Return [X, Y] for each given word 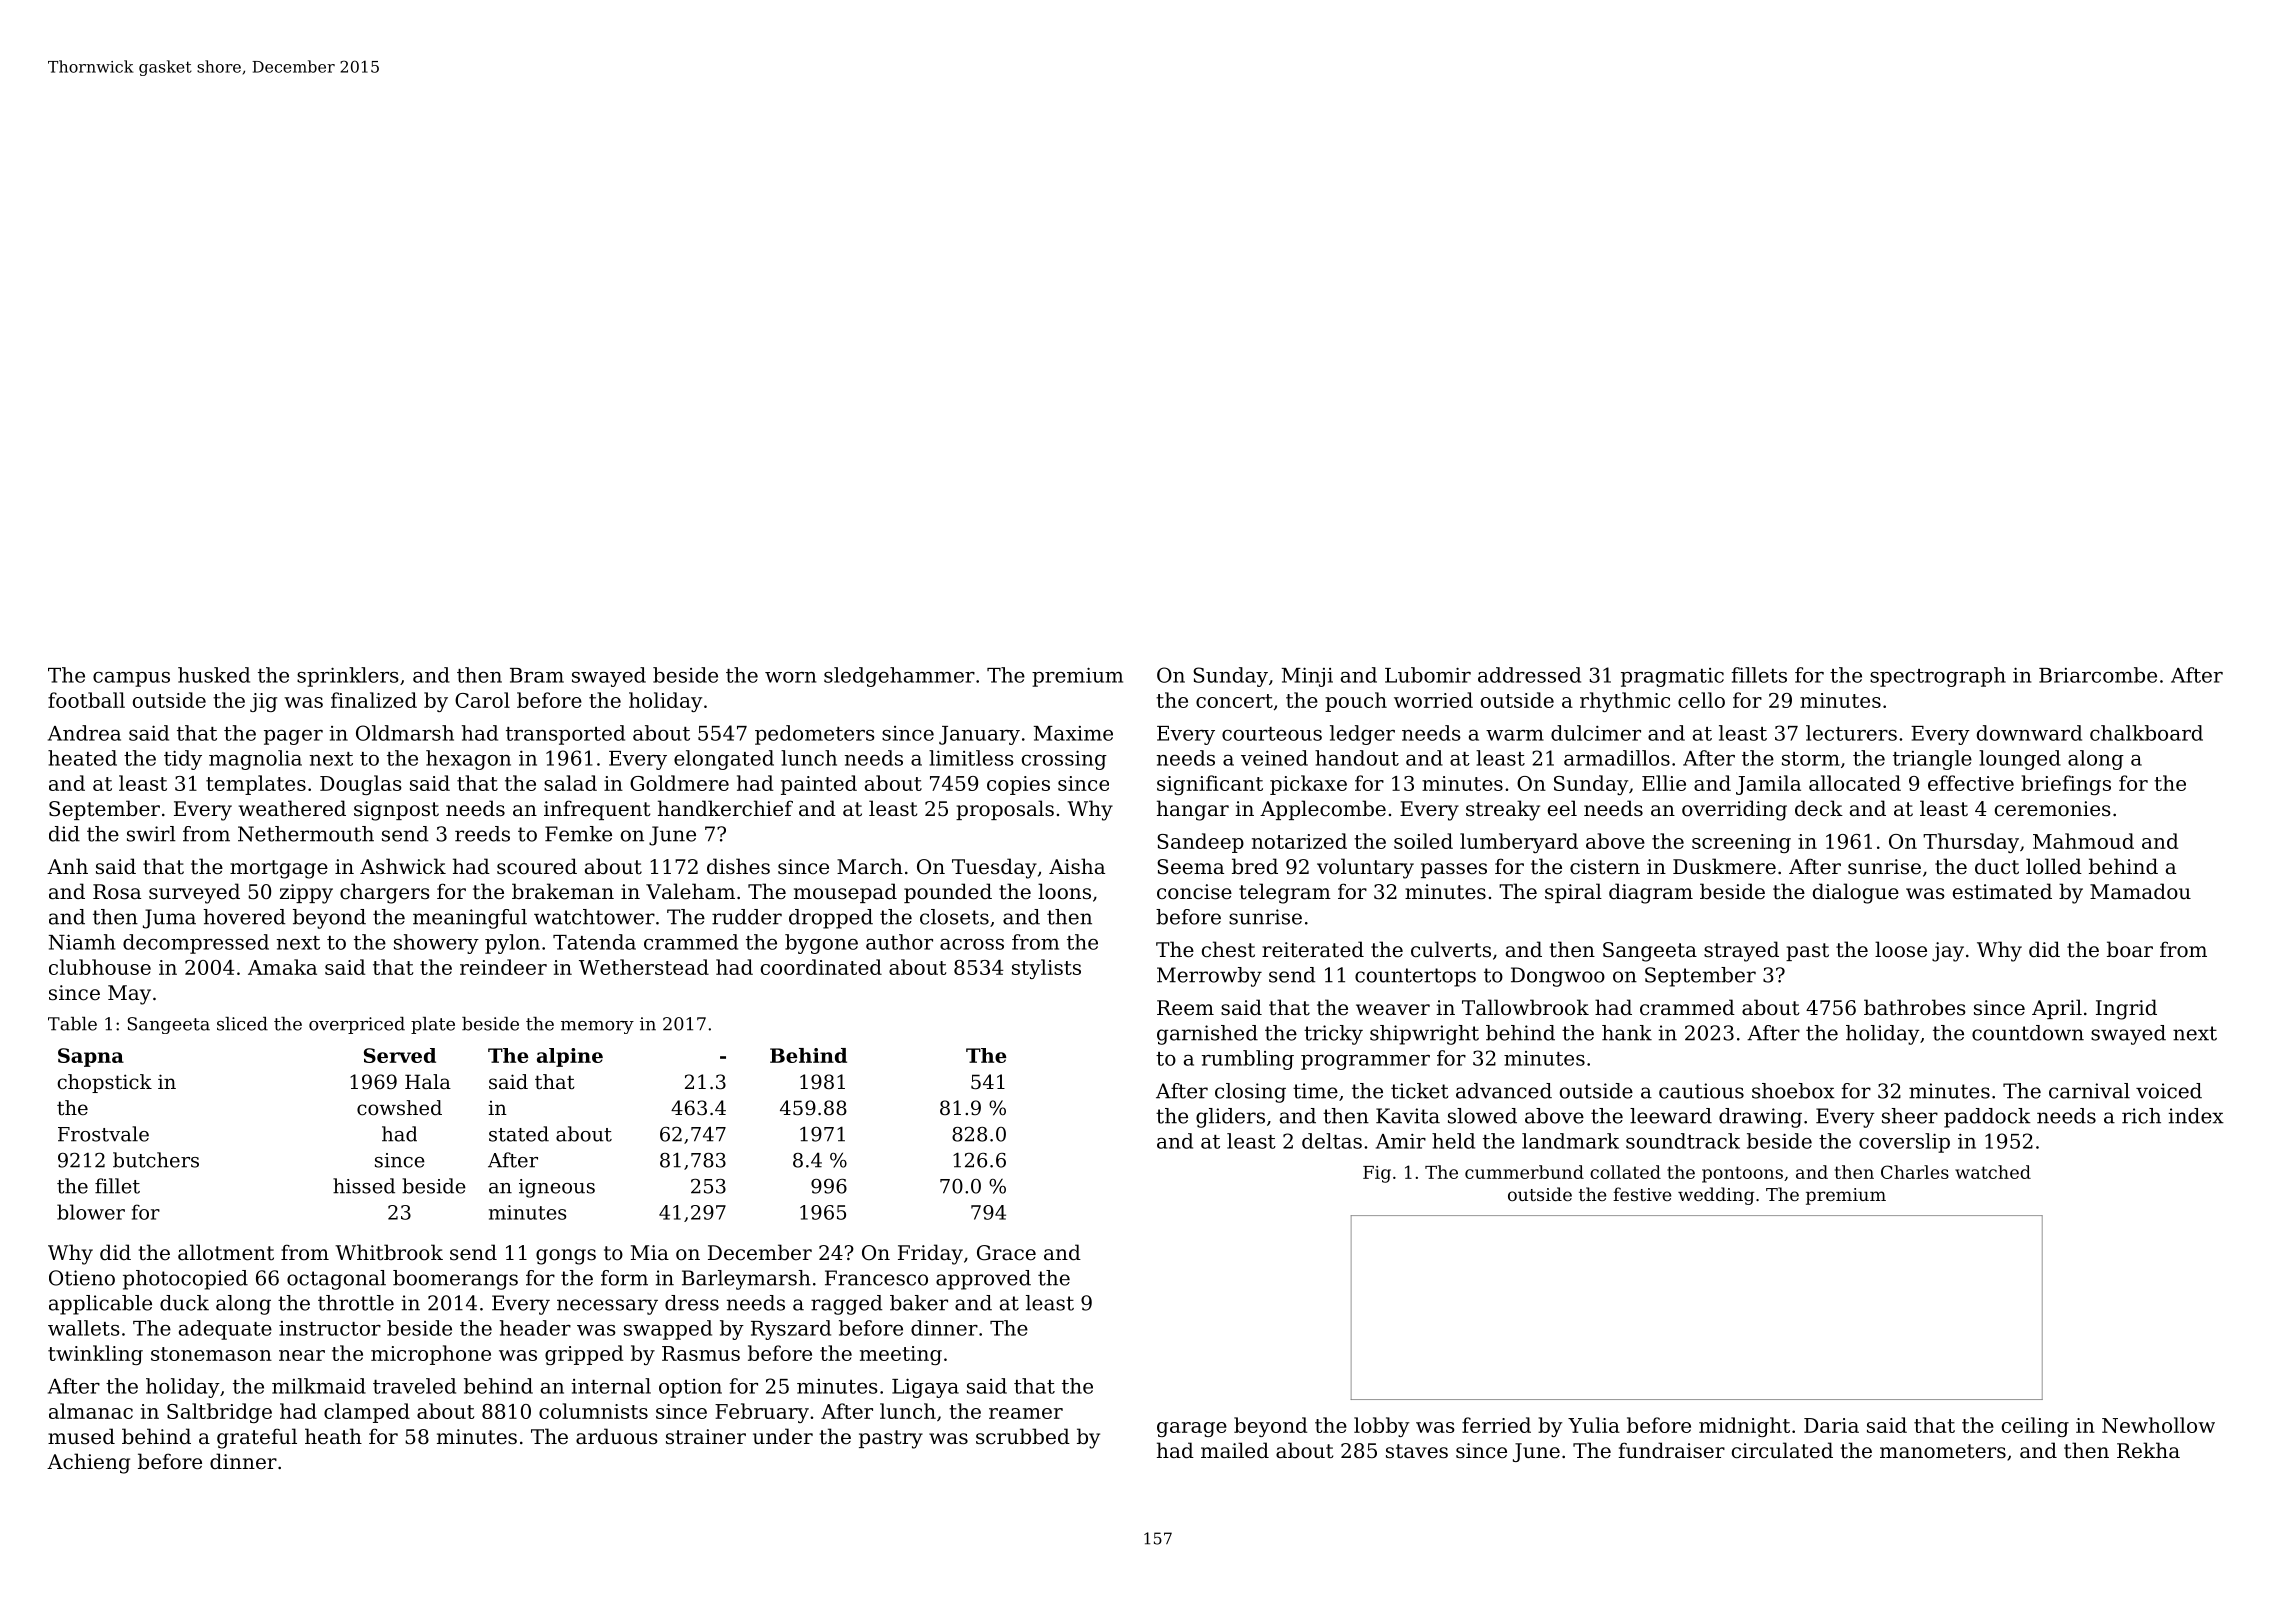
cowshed [399, 1108]
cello [1701, 700]
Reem [1185, 1007]
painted [819, 785]
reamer [1026, 1413]
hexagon [468, 760]
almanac [91, 1411]
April [2057, 1009]
